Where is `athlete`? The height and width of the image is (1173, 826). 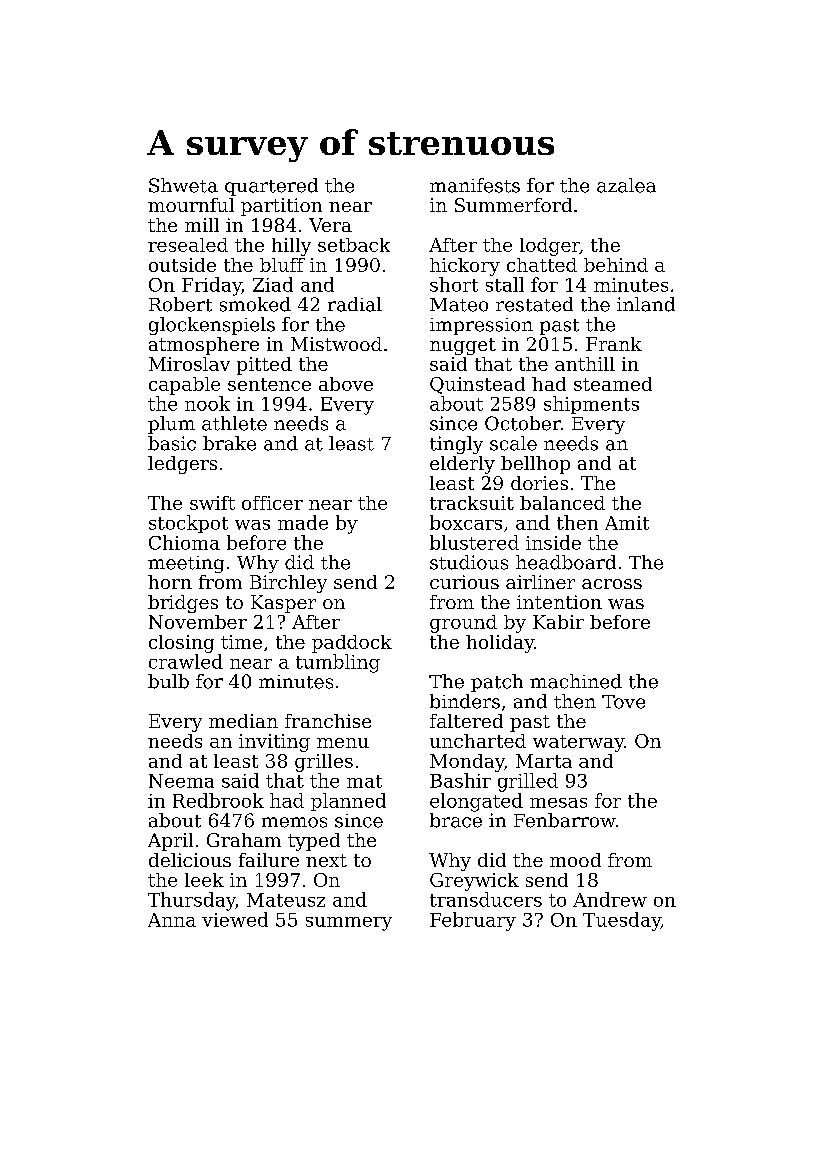
athlete is located at coordinates (234, 423).
